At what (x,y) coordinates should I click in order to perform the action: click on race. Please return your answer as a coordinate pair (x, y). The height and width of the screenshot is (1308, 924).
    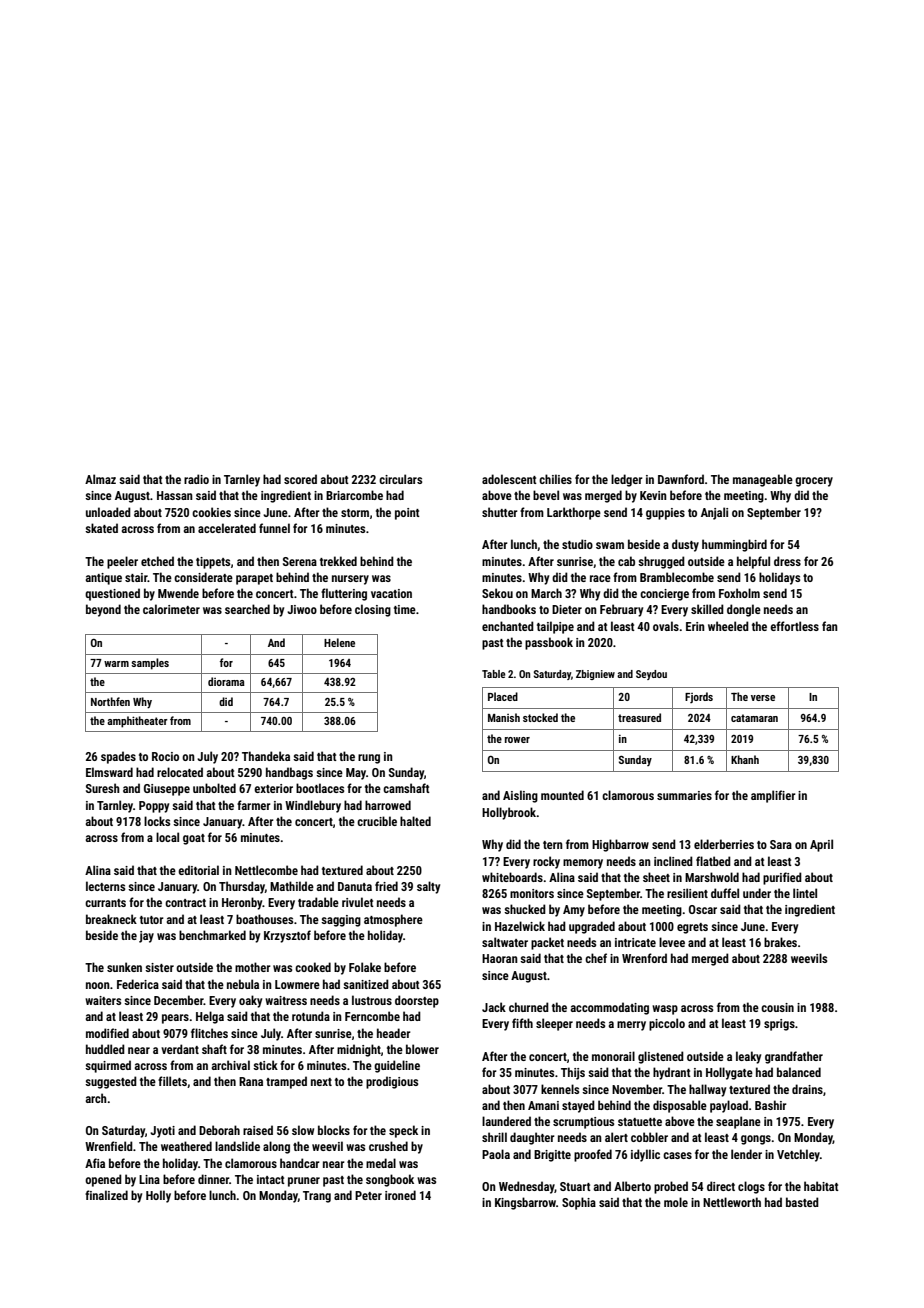
    Looking at the image, I should click on (600, 578).
